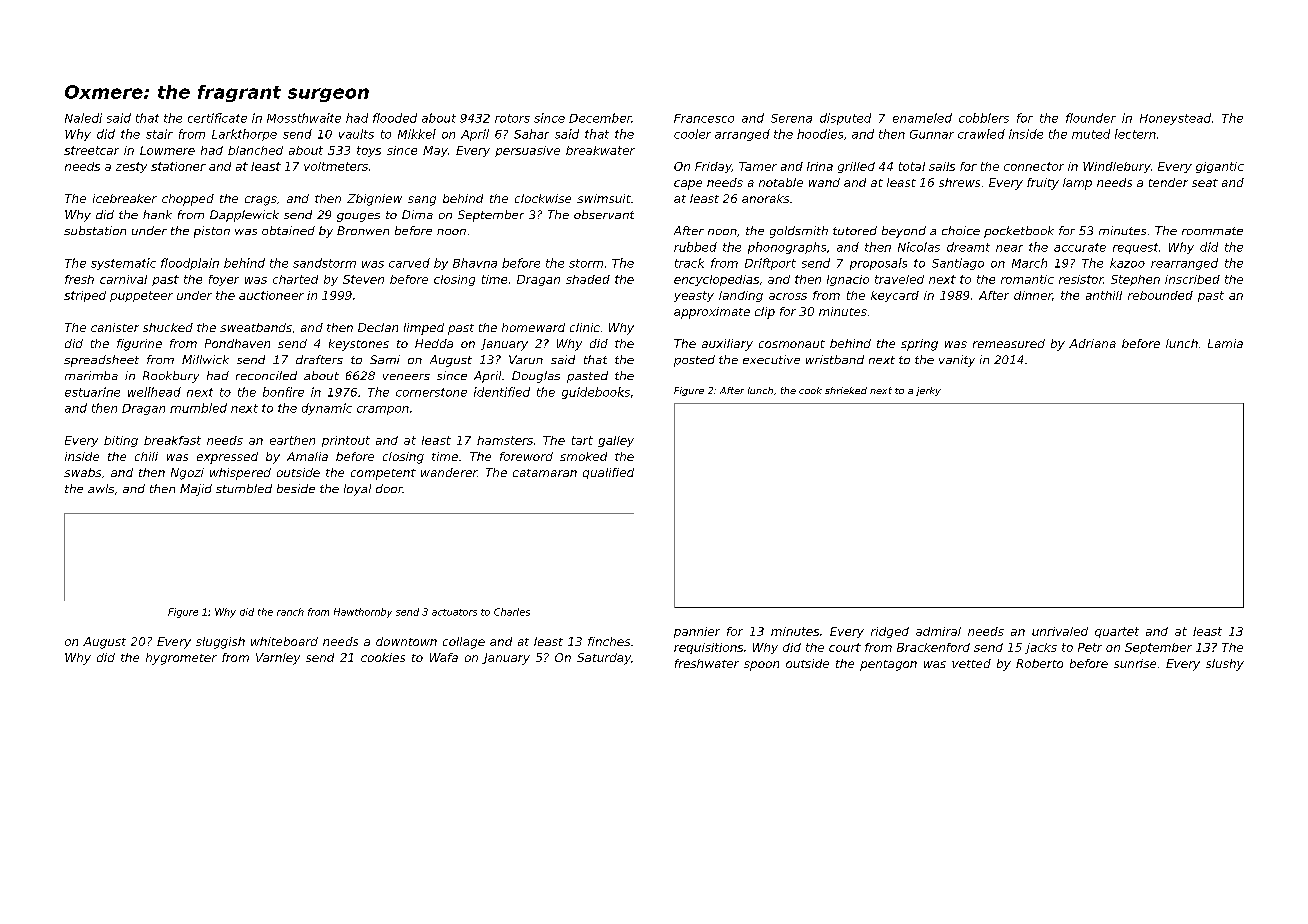 The width and height of the page is (1308, 924). What do you see at coordinates (1135, 248) in the page?
I see `request` at bounding box center [1135, 248].
